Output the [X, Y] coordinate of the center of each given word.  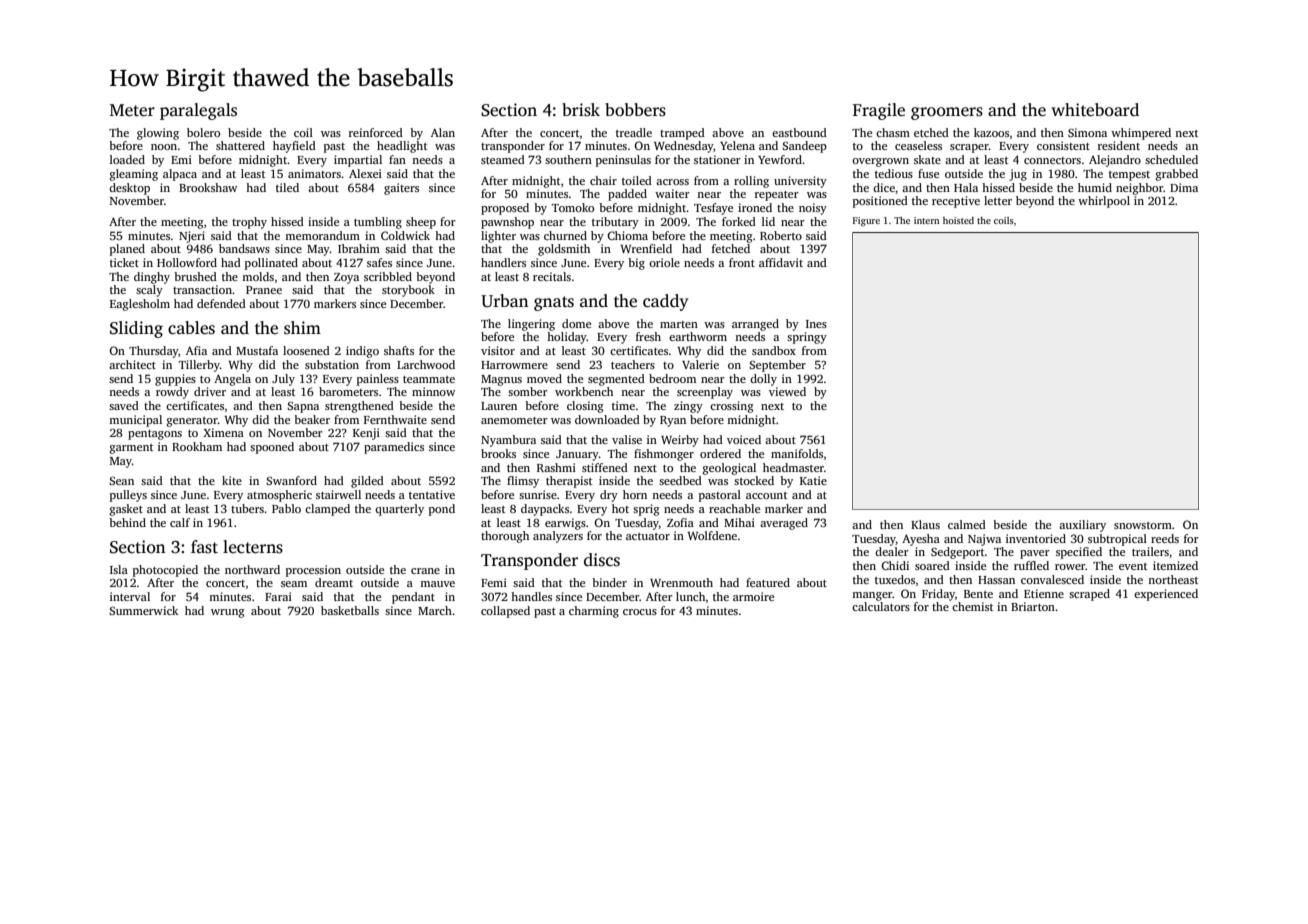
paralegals [198, 111]
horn [635, 494]
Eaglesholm [140, 305]
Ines [816, 324]
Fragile [879, 111]
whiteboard [1095, 110]
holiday [567, 338]
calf [180, 522]
